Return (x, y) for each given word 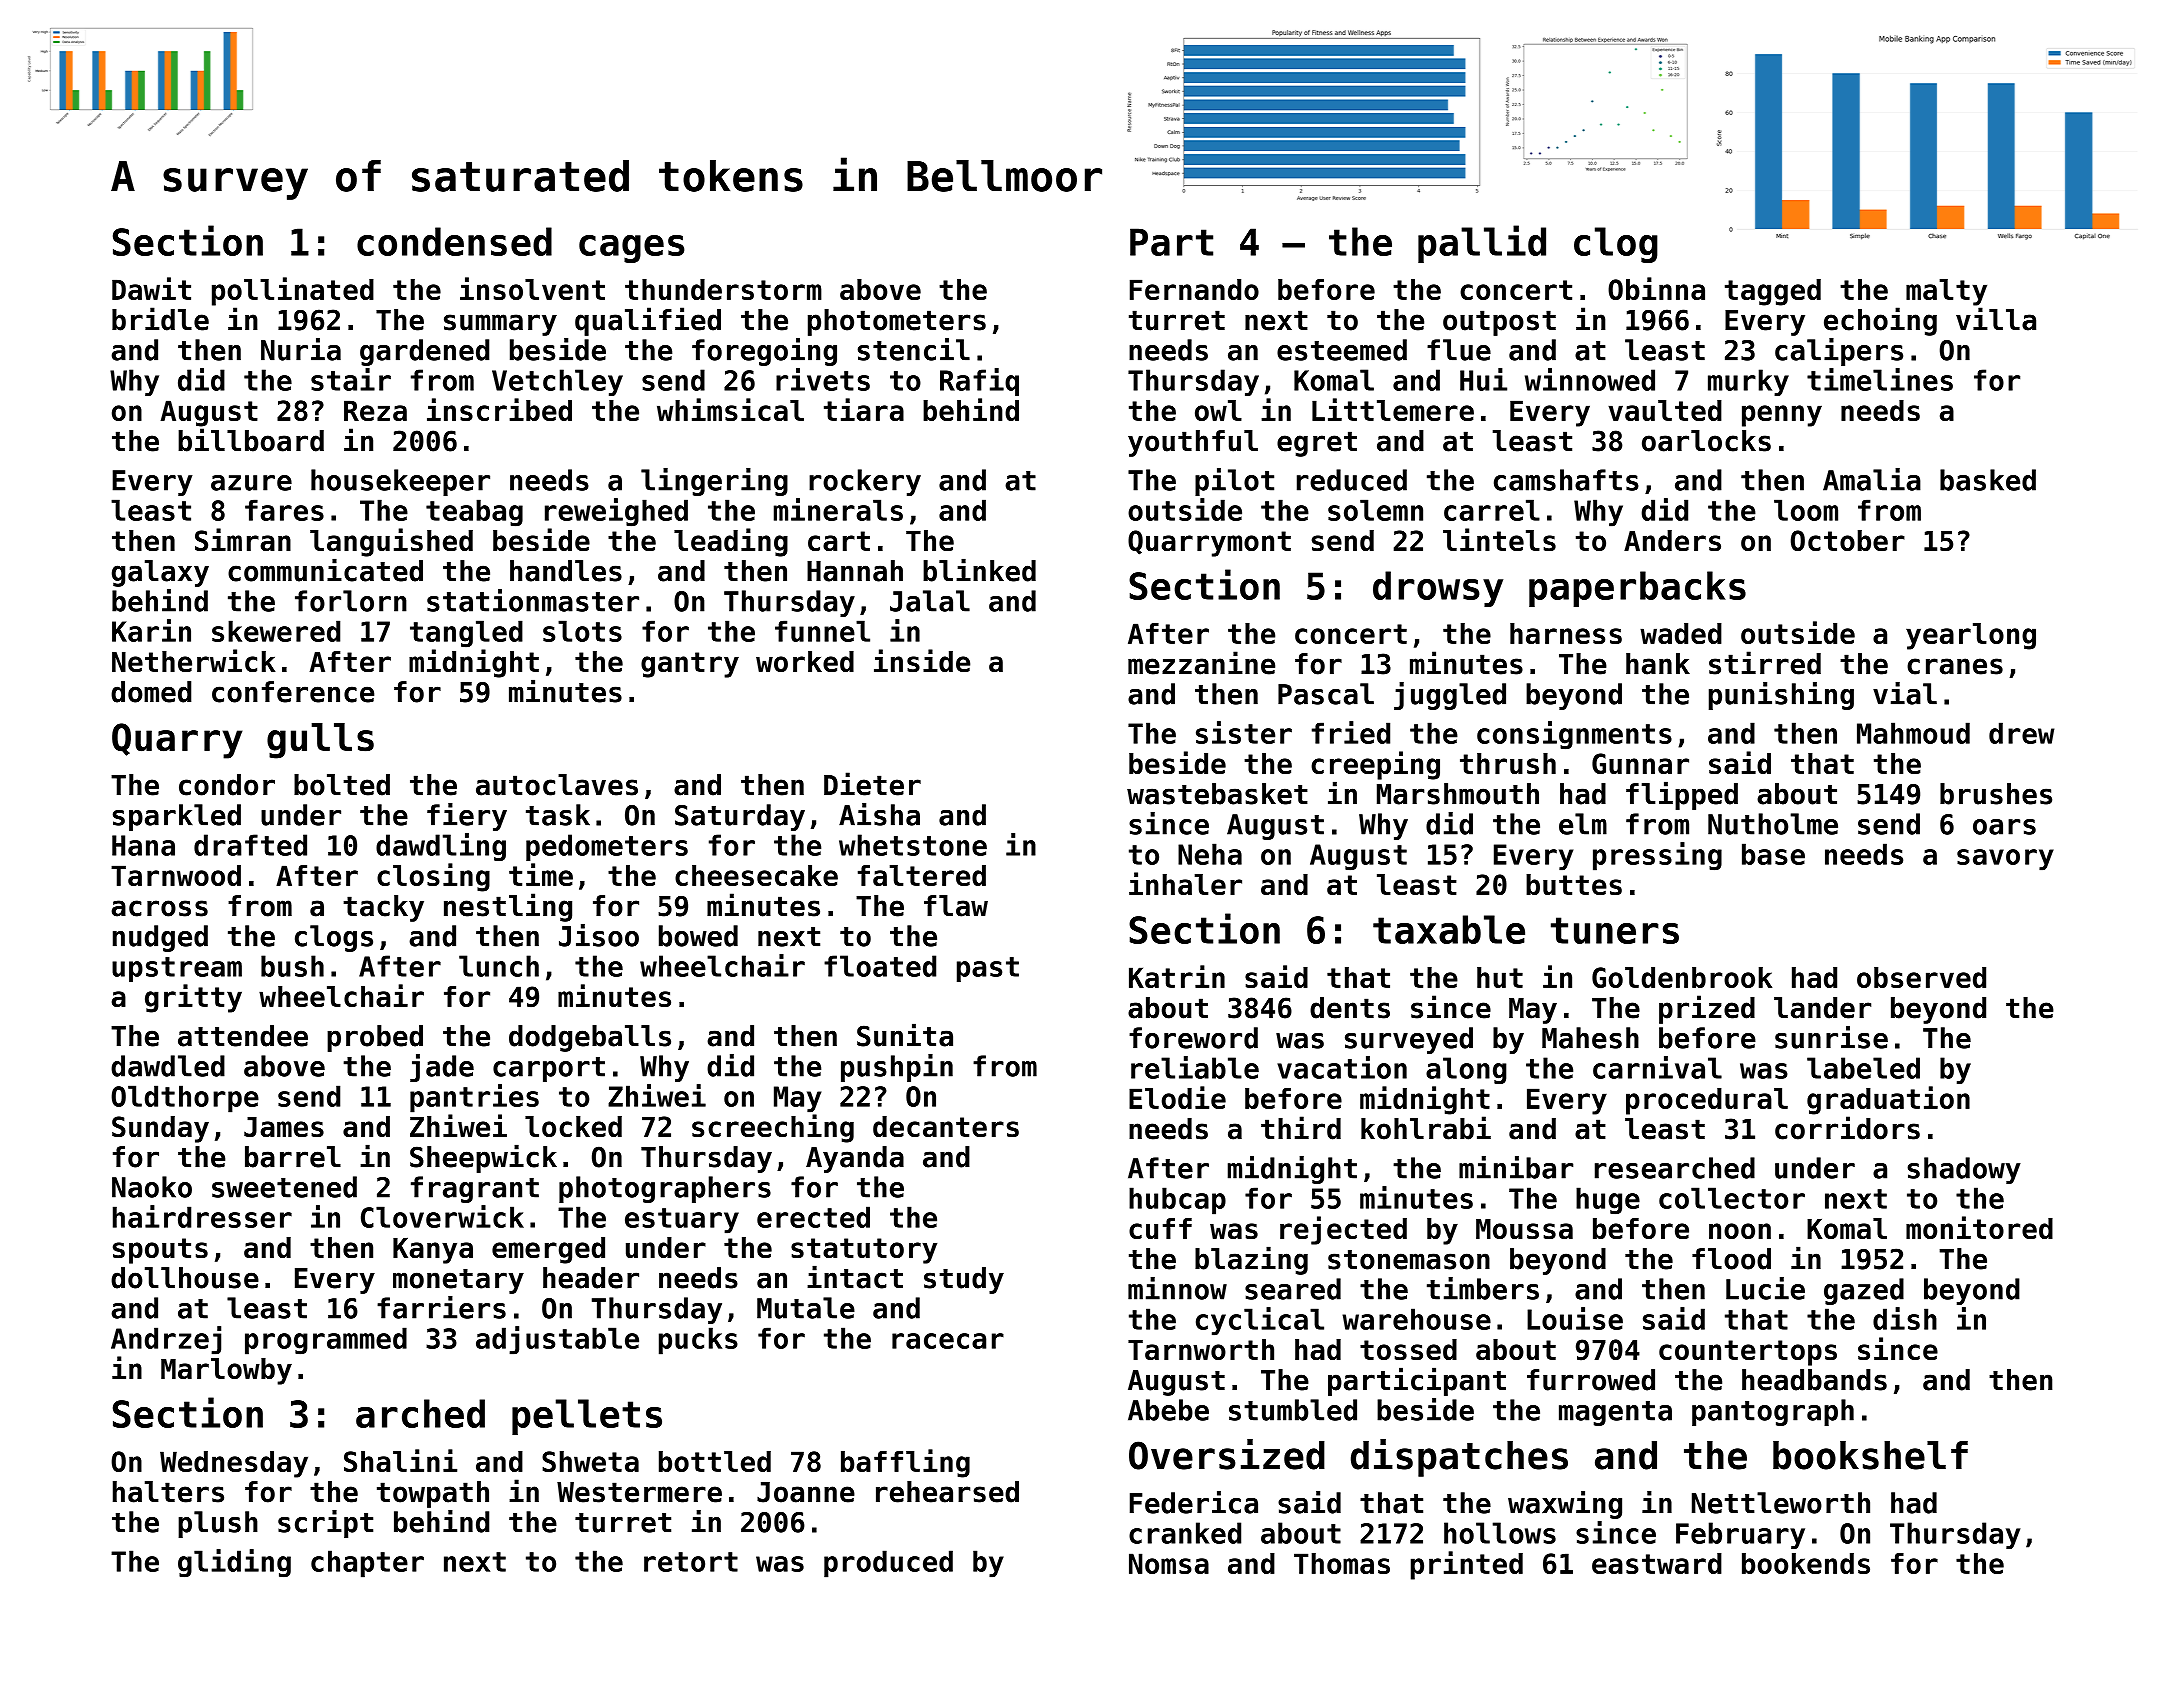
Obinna (1656, 288)
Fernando (1194, 289)
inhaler (1185, 883)
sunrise (1831, 1037)
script (325, 1524)
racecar (948, 1341)
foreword (1193, 1038)
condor (227, 785)
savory (2005, 860)
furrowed (1591, 1380)
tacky (383, 908)
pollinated (293, 291)
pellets (587, 1417)
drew (2021, 733)
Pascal (1326, 694)
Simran (243, 539)
